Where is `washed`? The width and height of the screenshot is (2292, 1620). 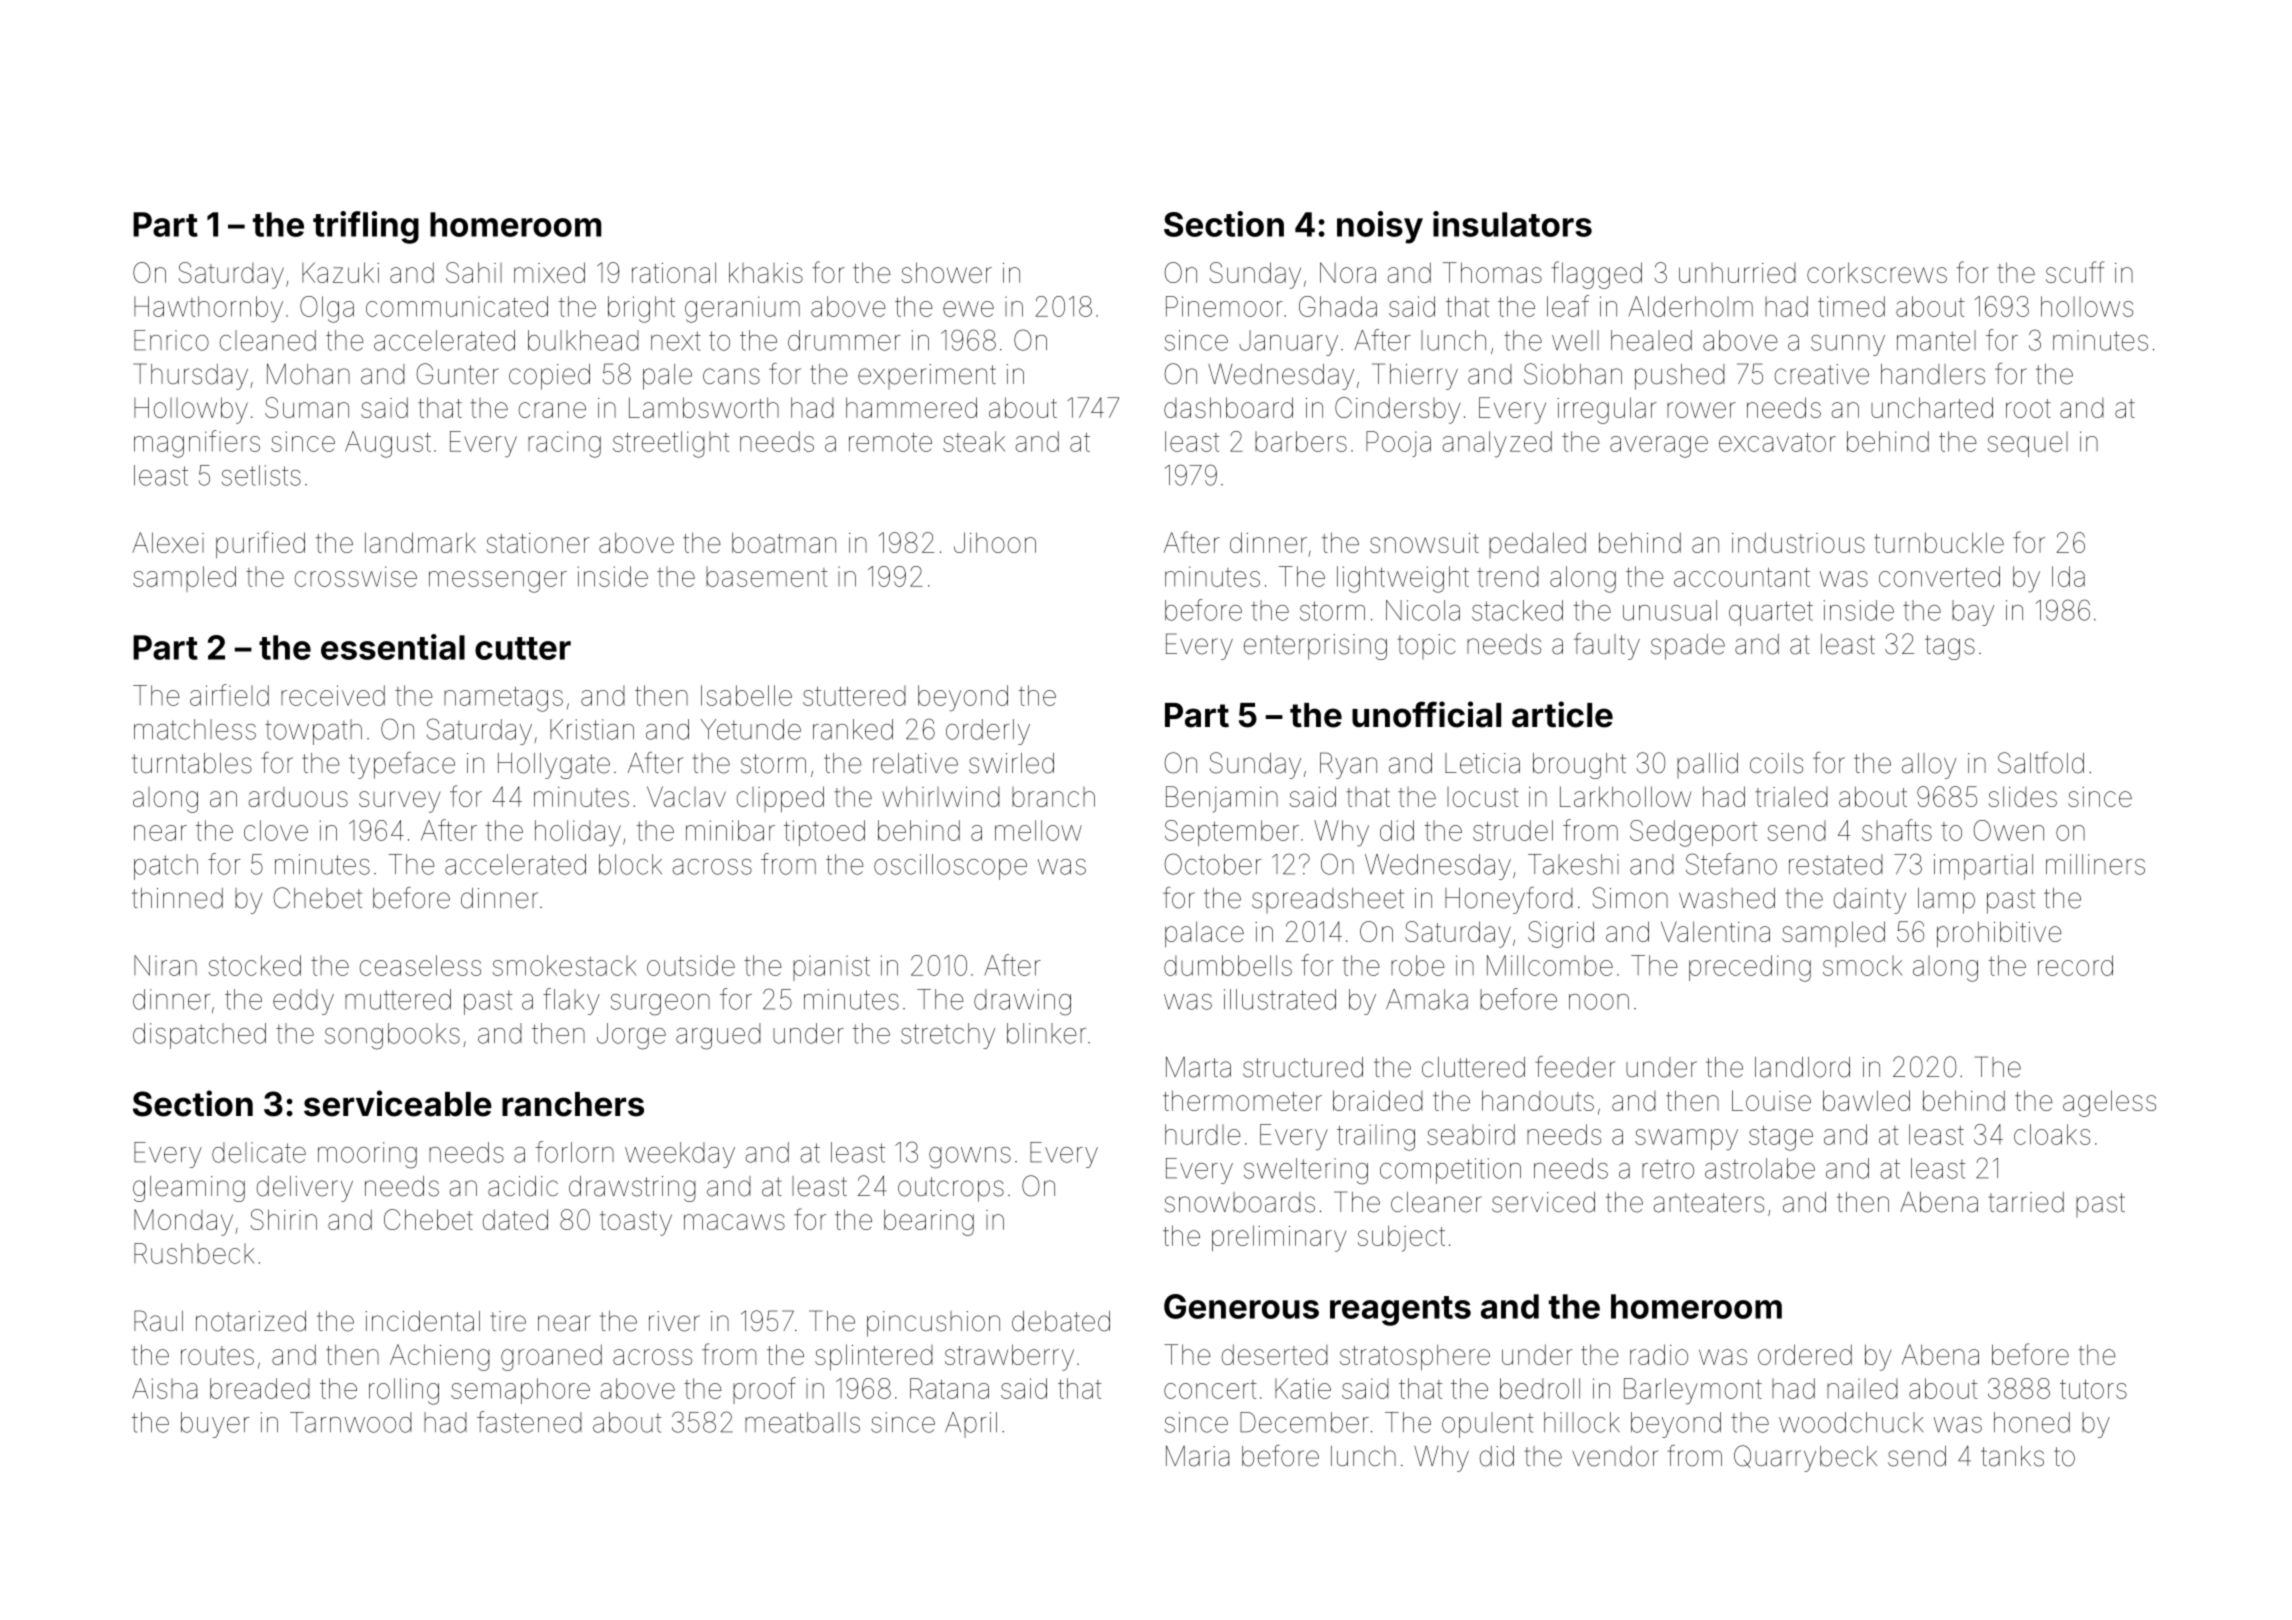 washed is located at coordinates (1727, 898).
